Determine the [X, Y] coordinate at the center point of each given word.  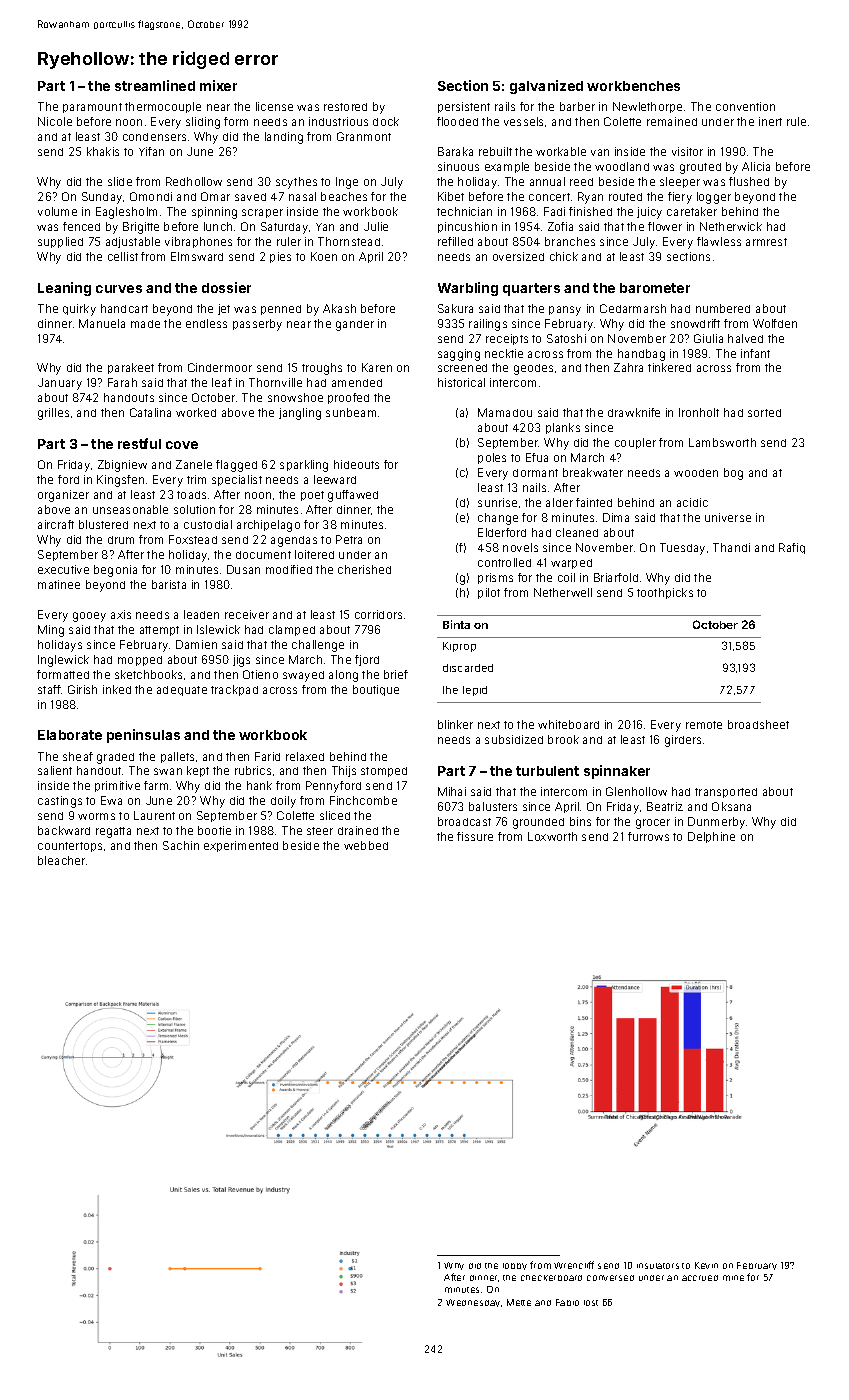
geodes [533, 369]
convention [745, 106]
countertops [70, 847]
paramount [92, 108]
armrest [766, 242]
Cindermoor [220, 367]
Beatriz [665, 806]
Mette [519, 1302]
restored [345, 107]
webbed [366, 845]
